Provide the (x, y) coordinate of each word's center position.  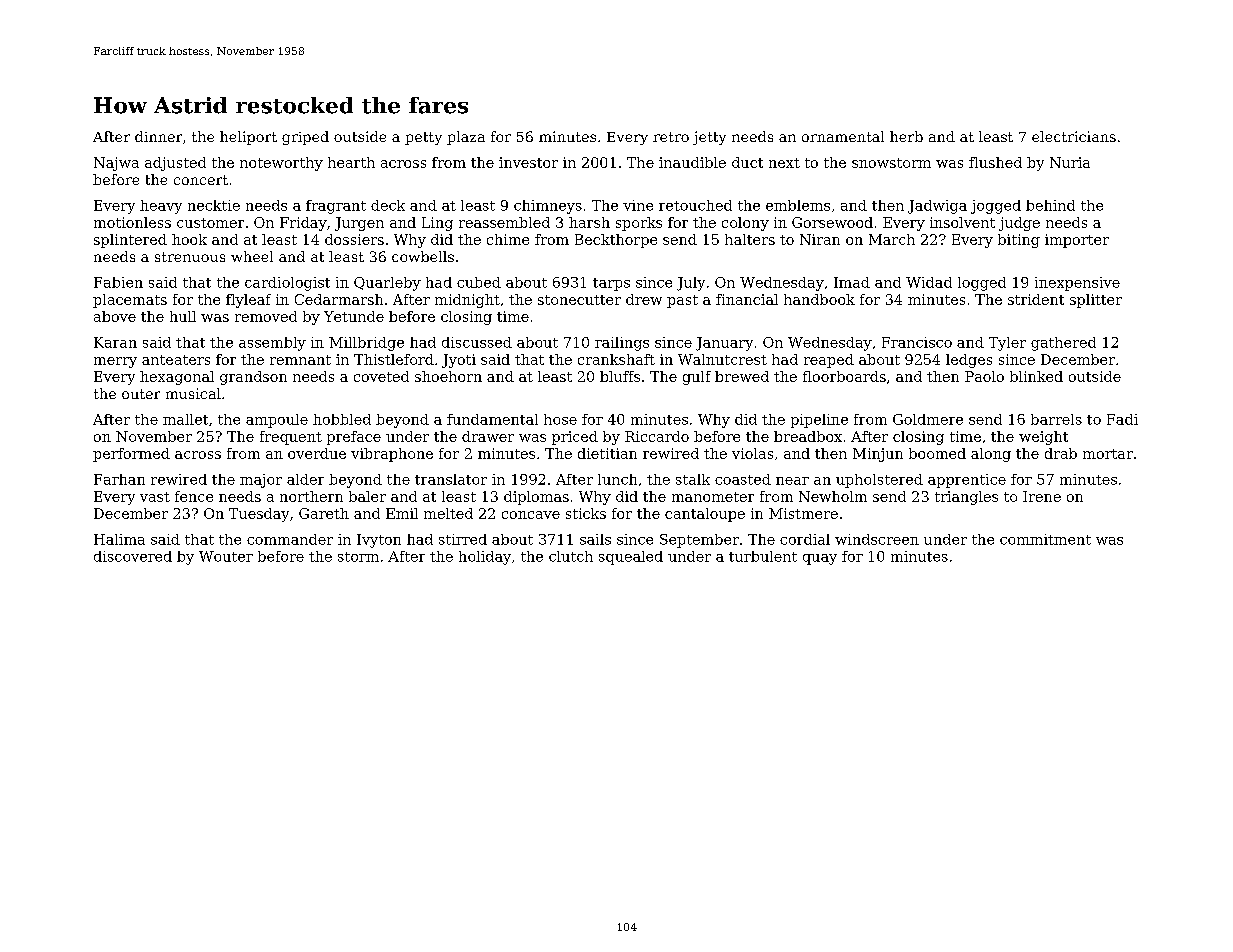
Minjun (878, 455)
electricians (1074, 136)
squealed (631, 558)
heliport (248, 138)
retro (671, 137)
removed (266, 316)
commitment (1045, 539)
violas (752, 453)
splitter (1096, 301)
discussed (477, 342)
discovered (133, 556)
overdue (317, 453)
